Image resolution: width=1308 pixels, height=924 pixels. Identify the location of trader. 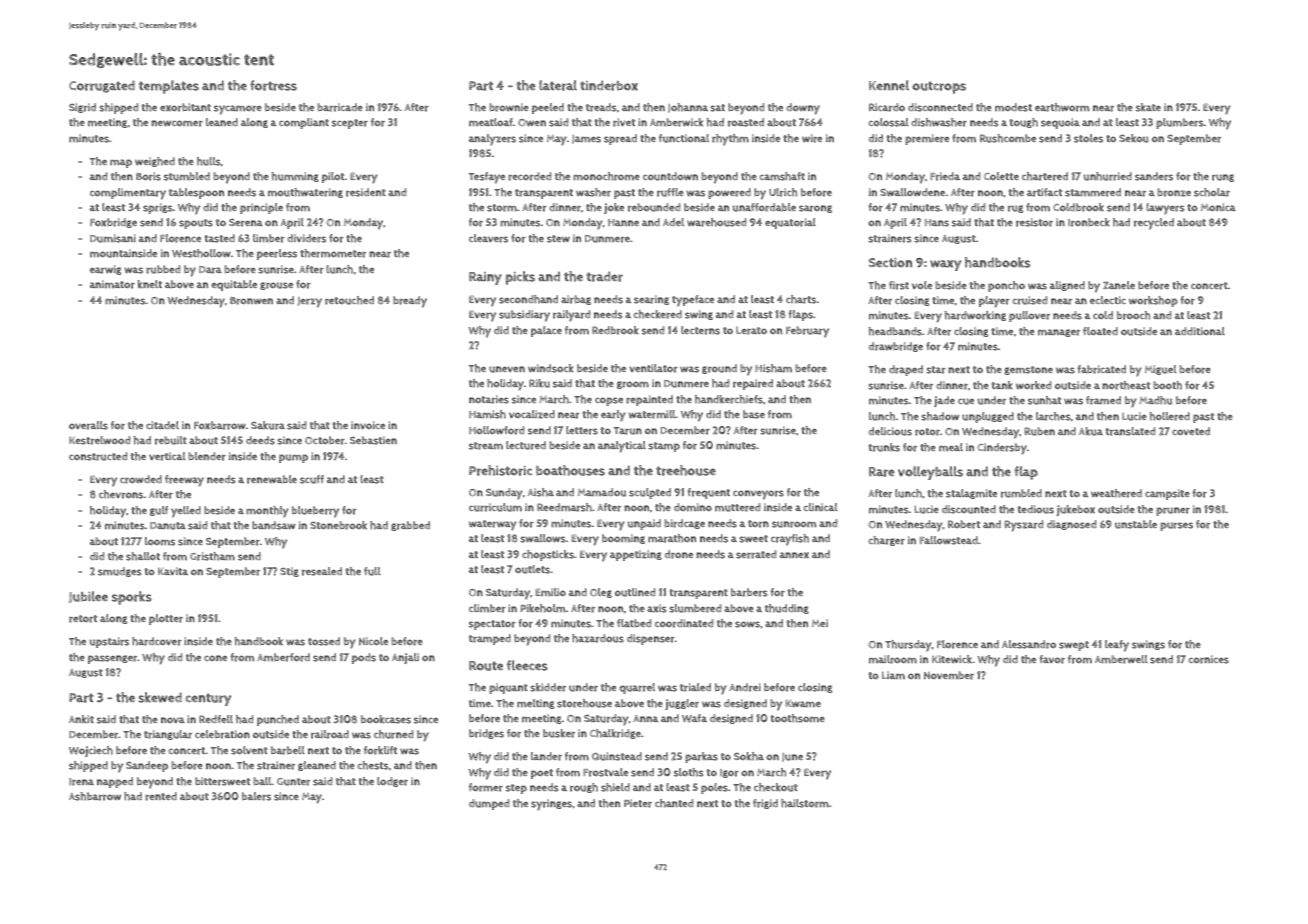
(604, 276).
